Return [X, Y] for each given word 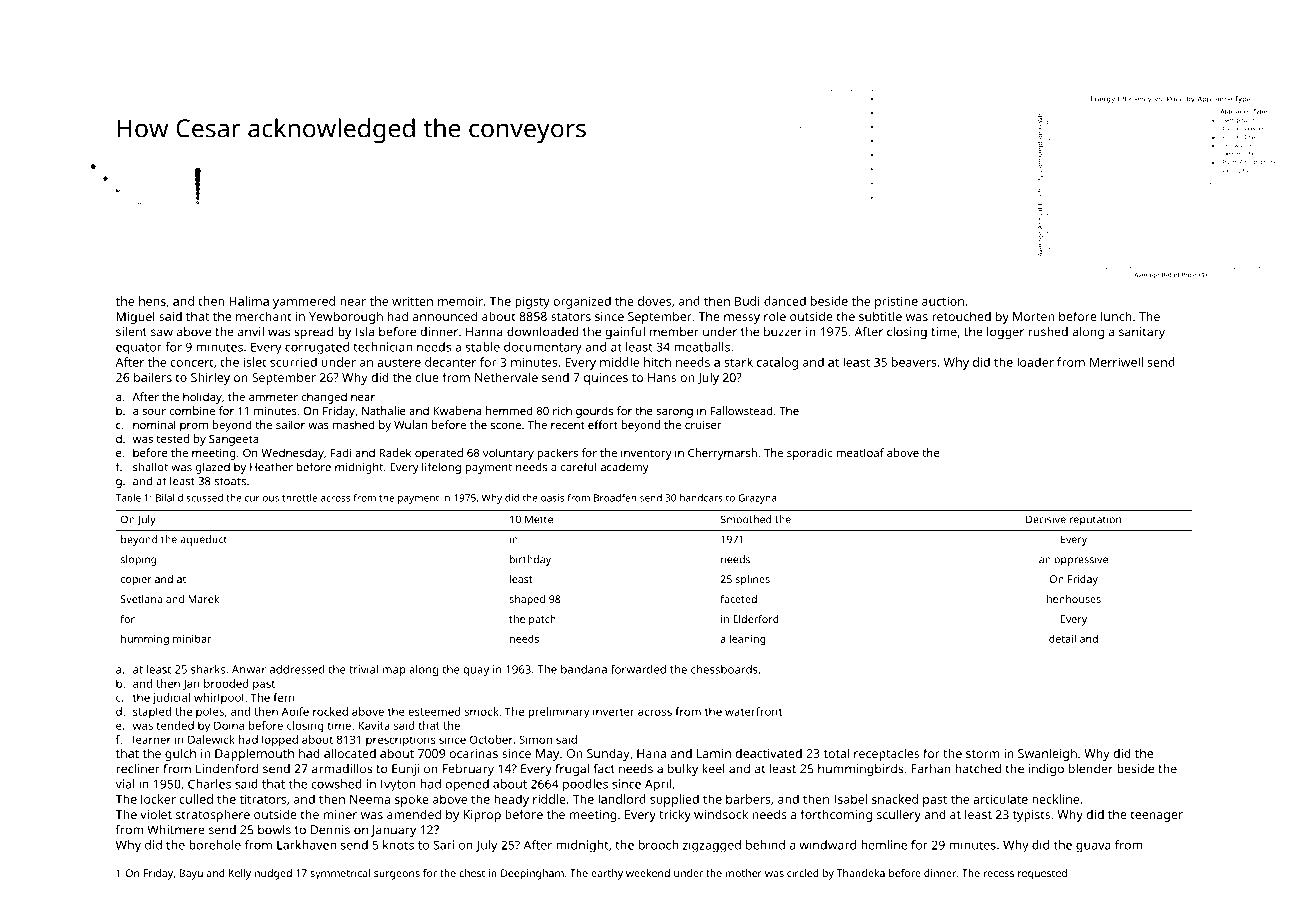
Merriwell [1116, 362]
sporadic [809, 454]
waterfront [753, 711]
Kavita [374, 725]
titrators [263, 799]
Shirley [210, 378]
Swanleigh [1047, 754]
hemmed [509, 410]
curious [262, 498]
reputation [1095, 520]
